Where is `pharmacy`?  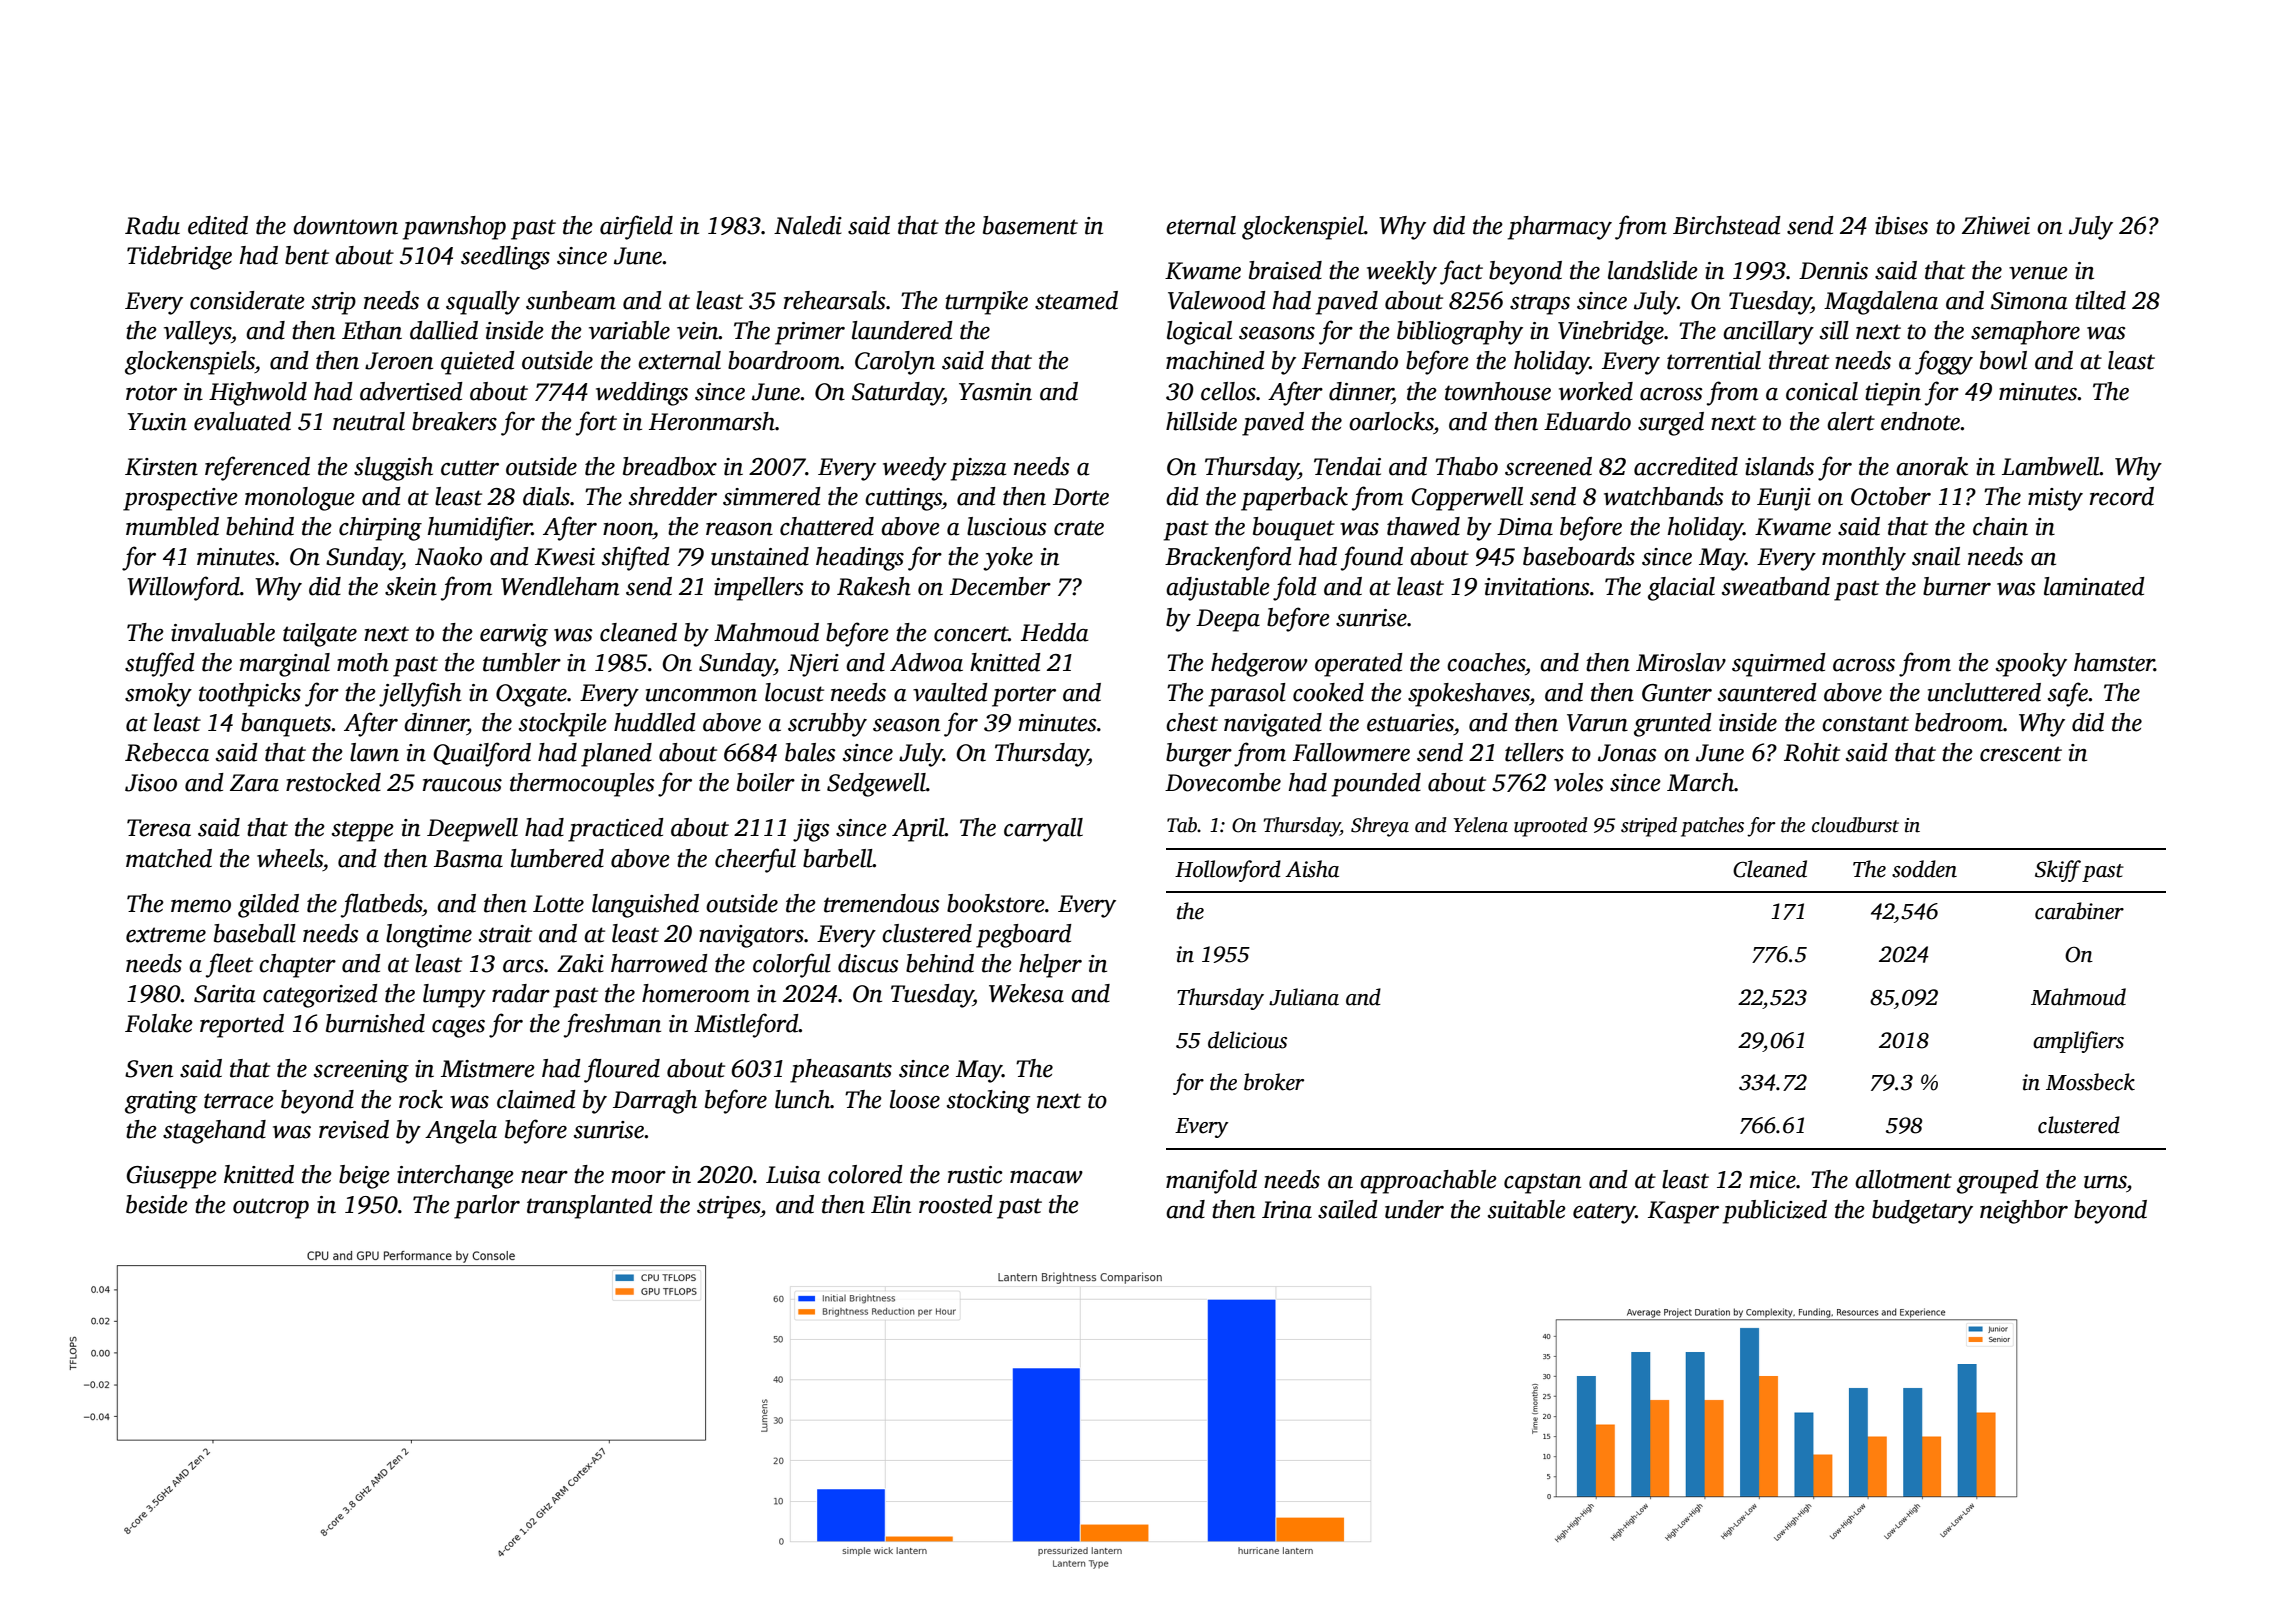 pharmacy is located at coordinates (1560, 228).
